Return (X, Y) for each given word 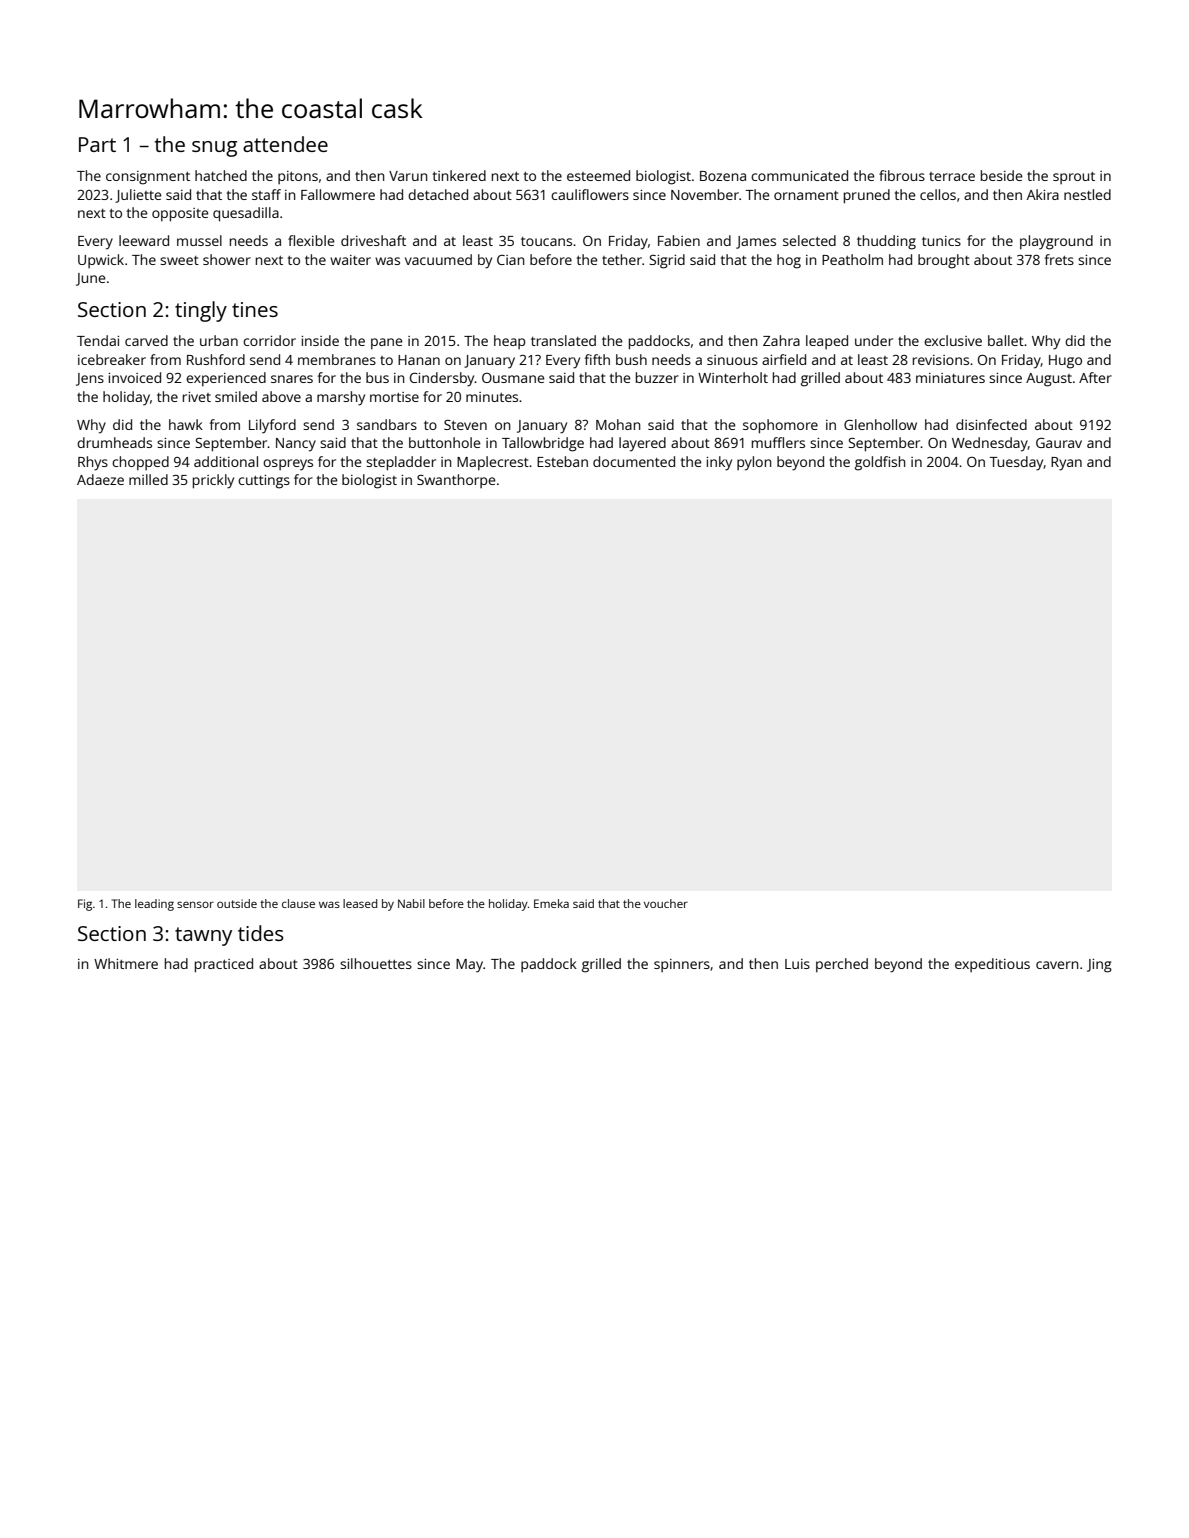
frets (1059, 259)
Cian (511, 260)
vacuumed (438, 259)
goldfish (880, 463)
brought (944, 261)
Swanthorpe (456, 481)
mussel (199, 240)
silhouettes (376, 963)
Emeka (551, 903)
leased (360, 903)
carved (146, 340)
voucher (666, 903)
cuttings (264, 482)
